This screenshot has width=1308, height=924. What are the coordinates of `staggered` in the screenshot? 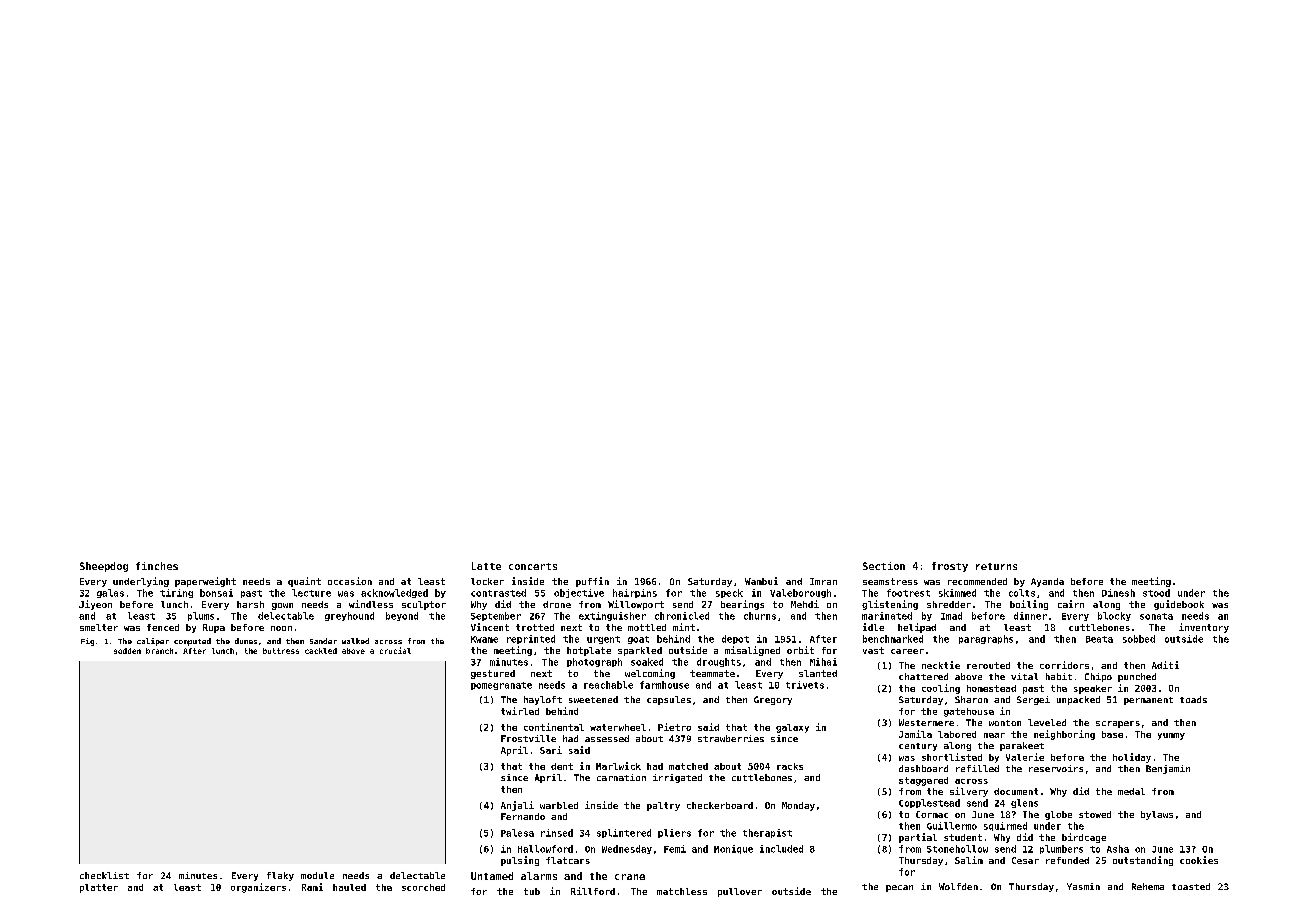 It's located at (923, 781).
